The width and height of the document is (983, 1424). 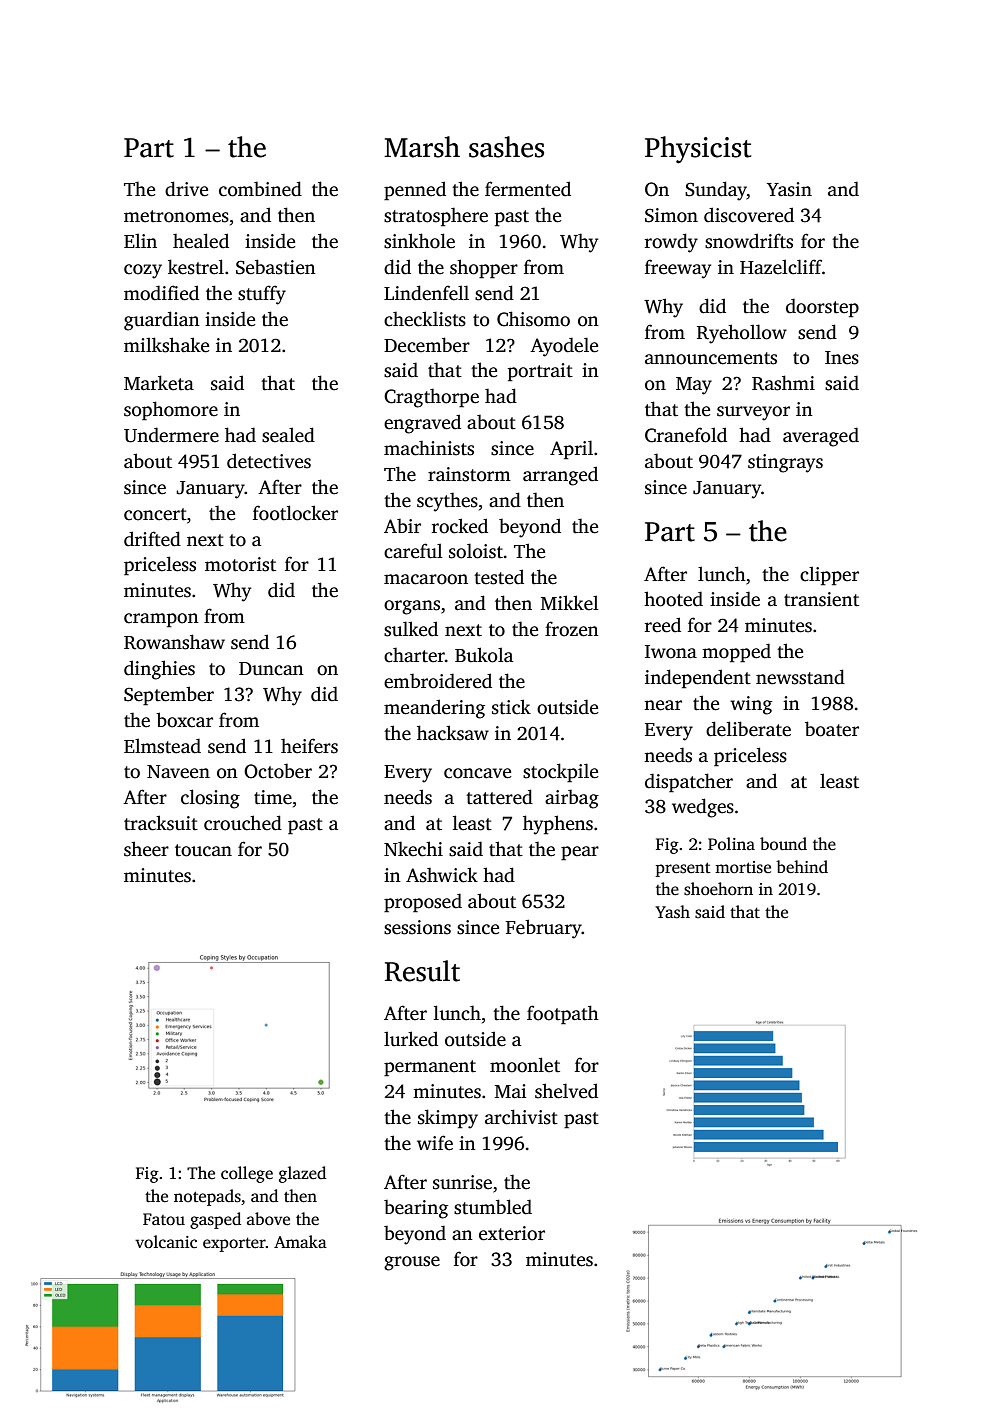 What do you see at coordinates (161, 620) in the document?
I see `crampon` at bounding box center [161, 620].
